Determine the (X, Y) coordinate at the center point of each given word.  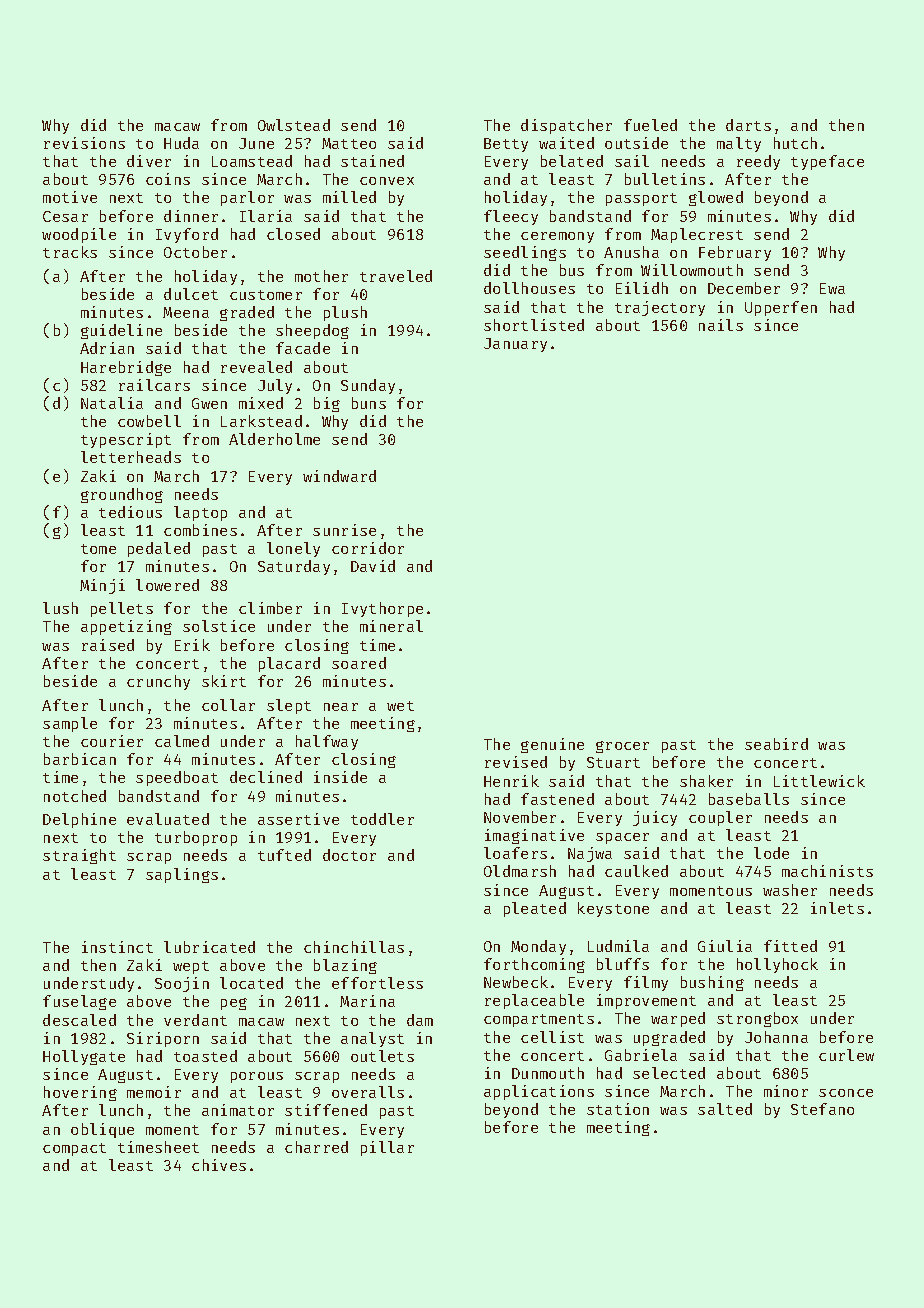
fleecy (511, 217)
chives (219, 1165)
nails (721, 325)
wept (191, 967)
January (515, 345)
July (275, 386)
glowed (716, 198)
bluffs (623, 964)
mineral (391, 626)
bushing (712, 983)
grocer (622, 747)
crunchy (158, 682)
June (256, 143)
